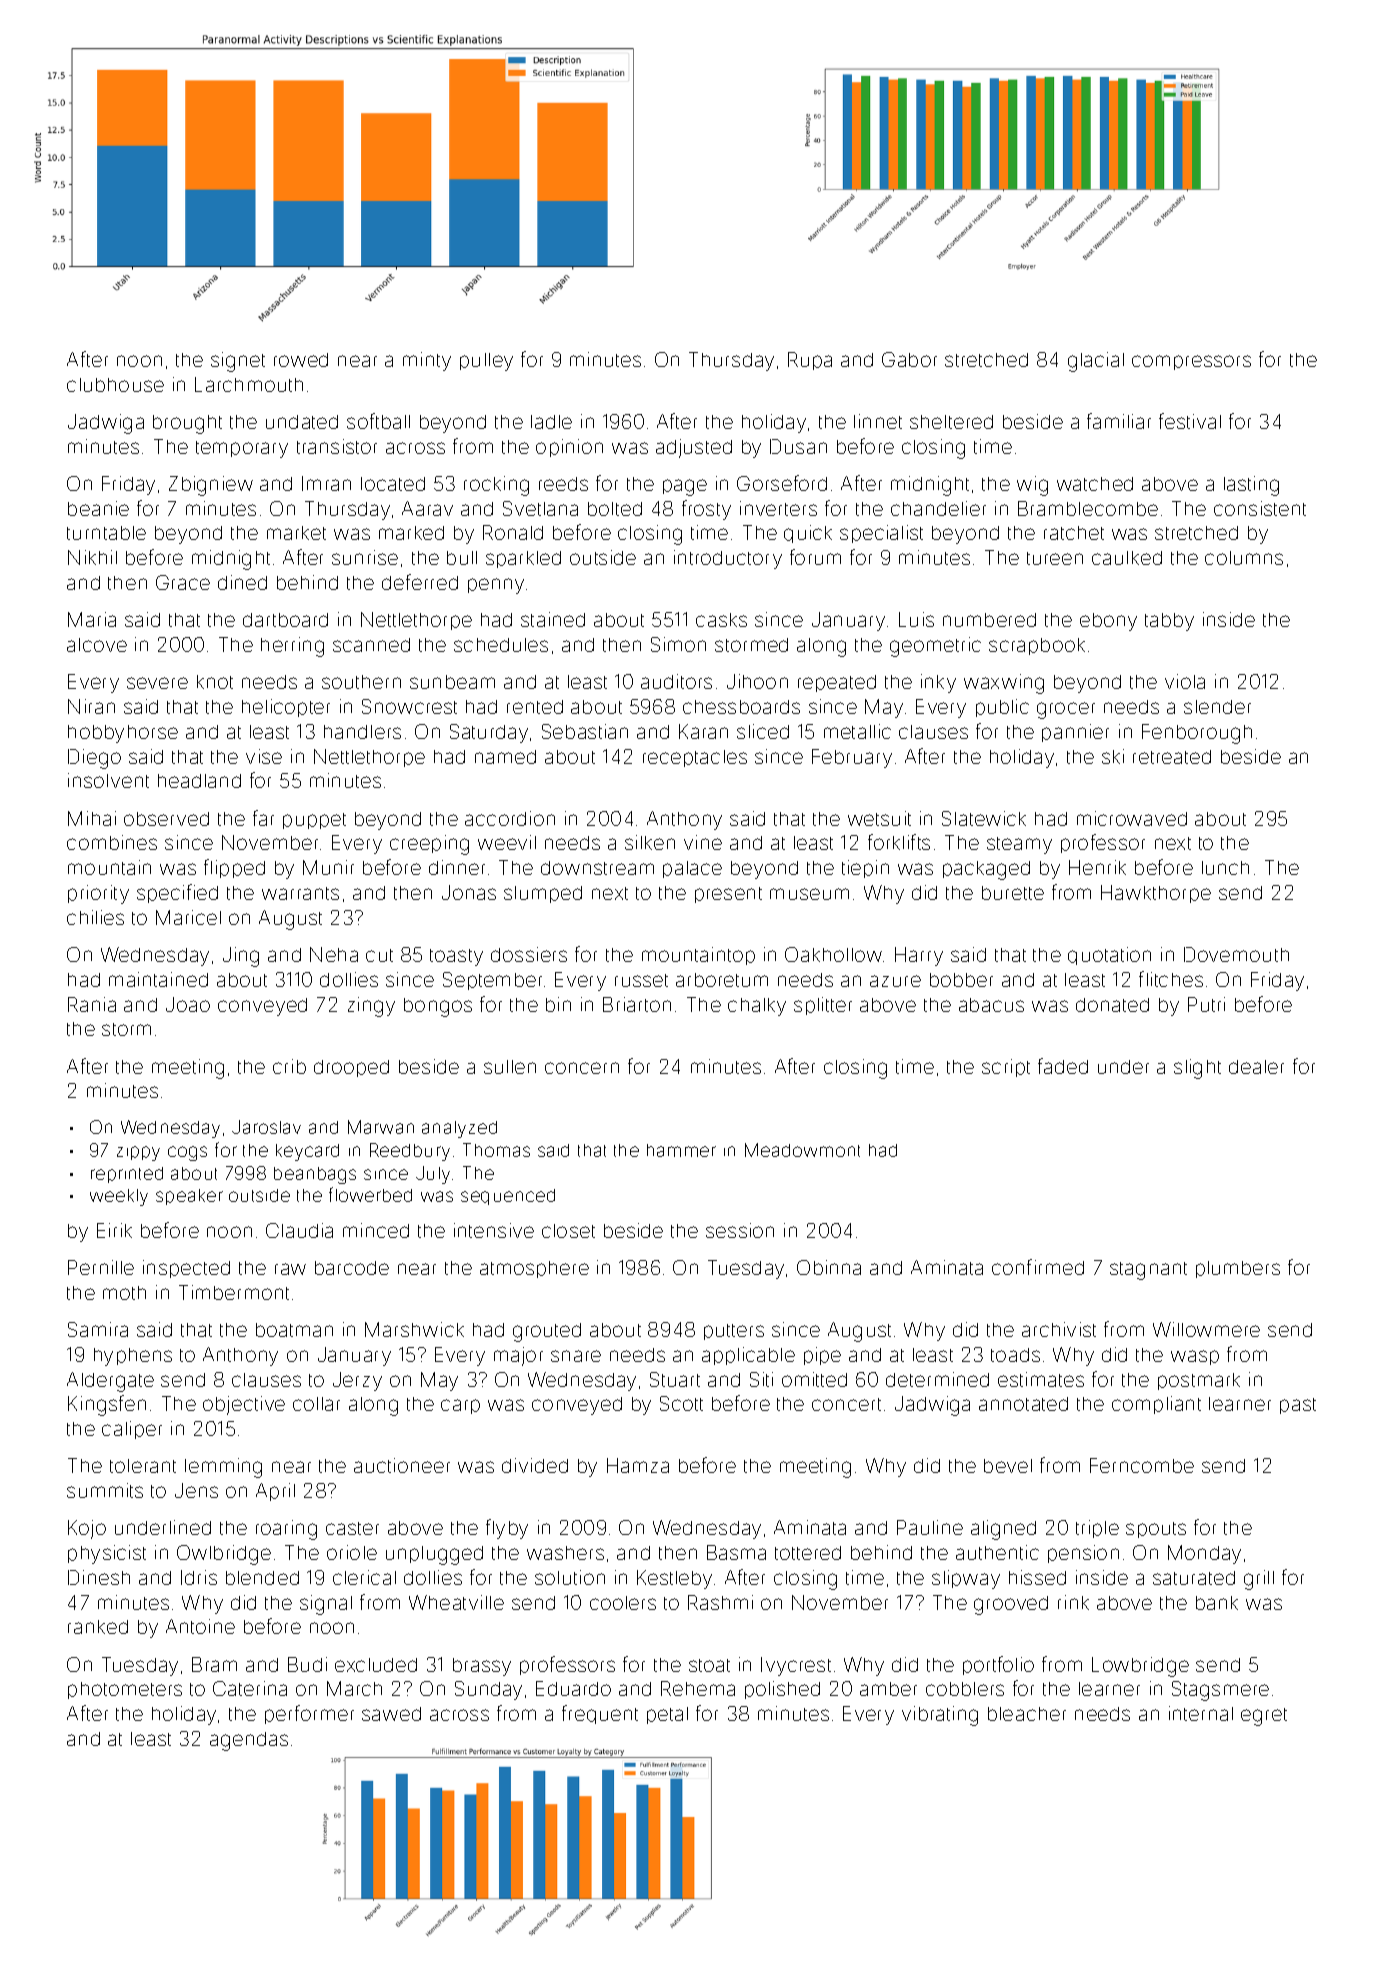 The image size is (1386, 1969). I want to click on southern, so click(361, 682).
